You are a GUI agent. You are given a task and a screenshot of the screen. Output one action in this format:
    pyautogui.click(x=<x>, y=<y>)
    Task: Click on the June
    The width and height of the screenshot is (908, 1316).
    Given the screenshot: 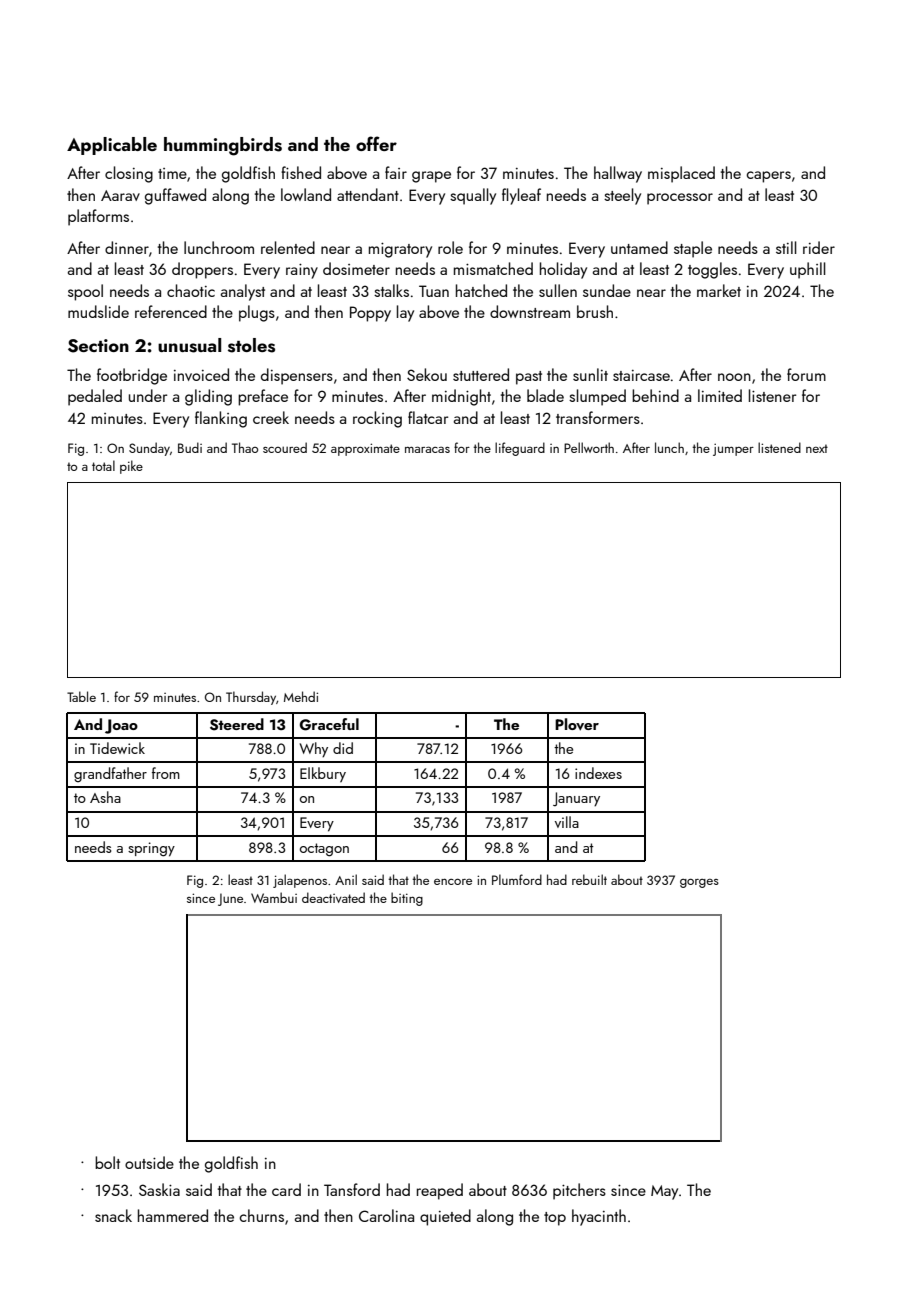 What is the action you would take?
    pyautogui.click(x=230, y=899)
